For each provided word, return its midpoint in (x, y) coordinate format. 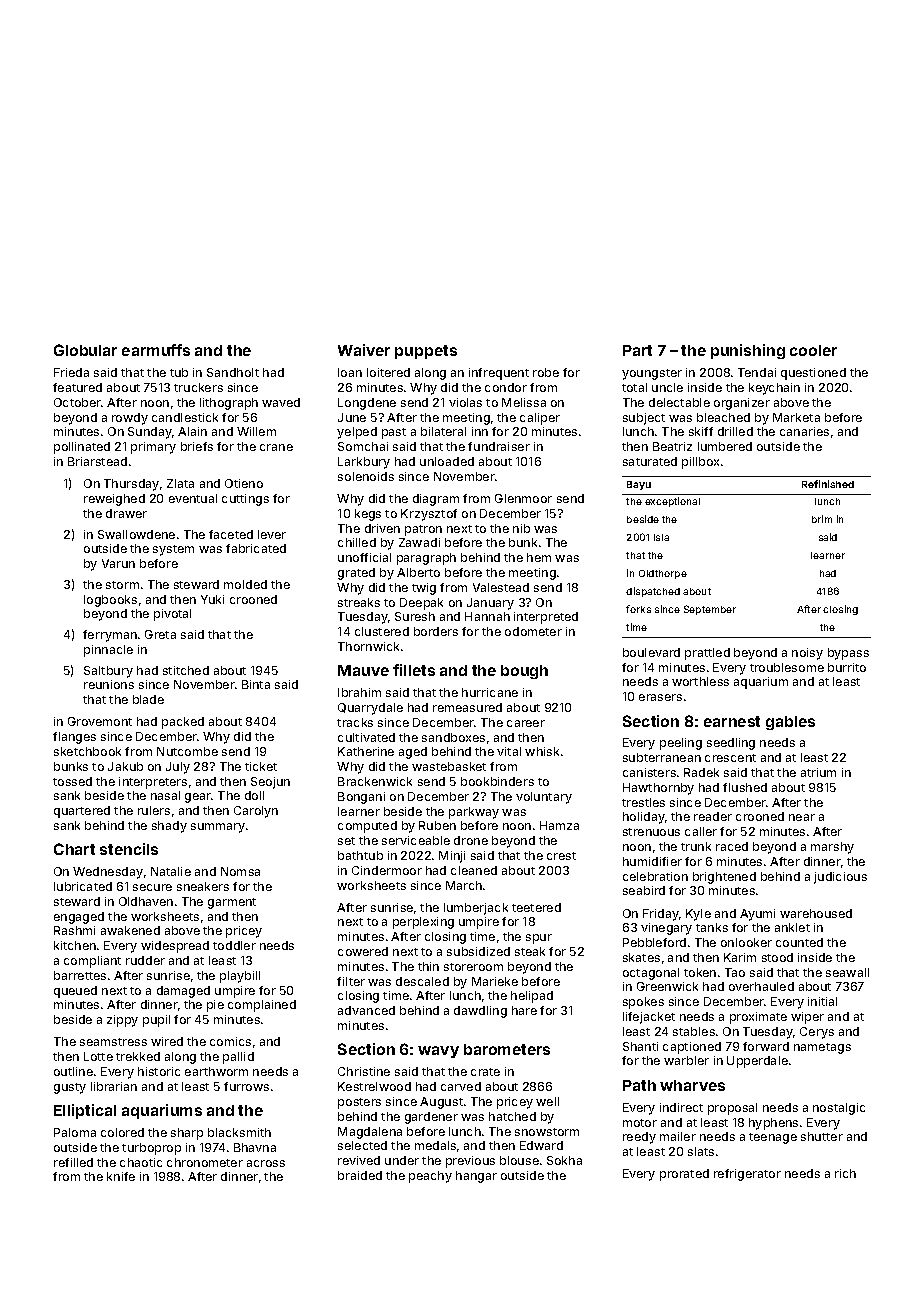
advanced (366, 1010)
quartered (82, 812)
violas (465, 402)
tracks (355, 722)
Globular (85, 350)
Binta (256, 684)
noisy (807, 654)
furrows (246, 1086)
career (526, 723)
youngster (652, 374)
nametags (822, 1048)
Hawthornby (658, 789)
